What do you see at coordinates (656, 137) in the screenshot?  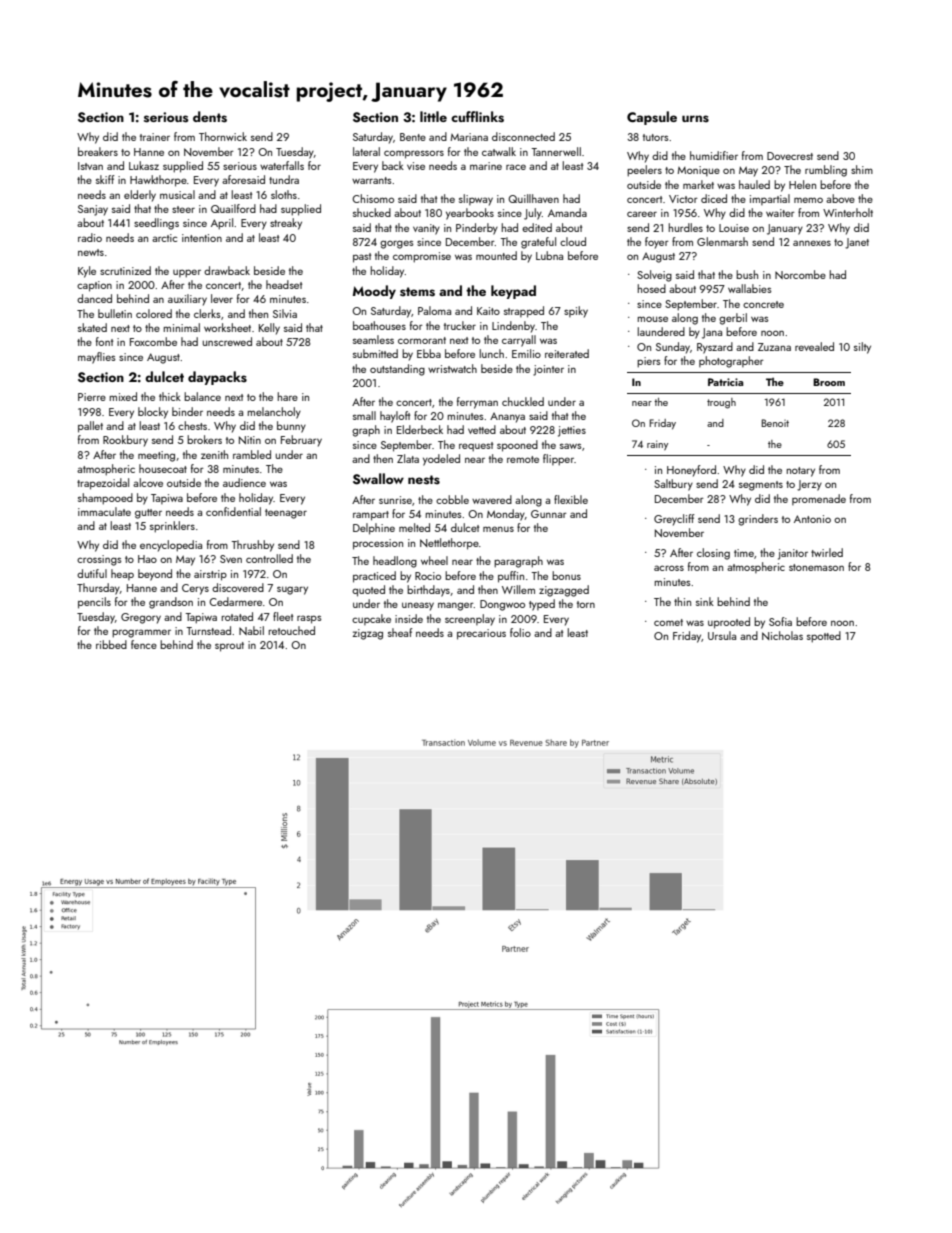 I see `tutors` at bounding box center [656, 137].
